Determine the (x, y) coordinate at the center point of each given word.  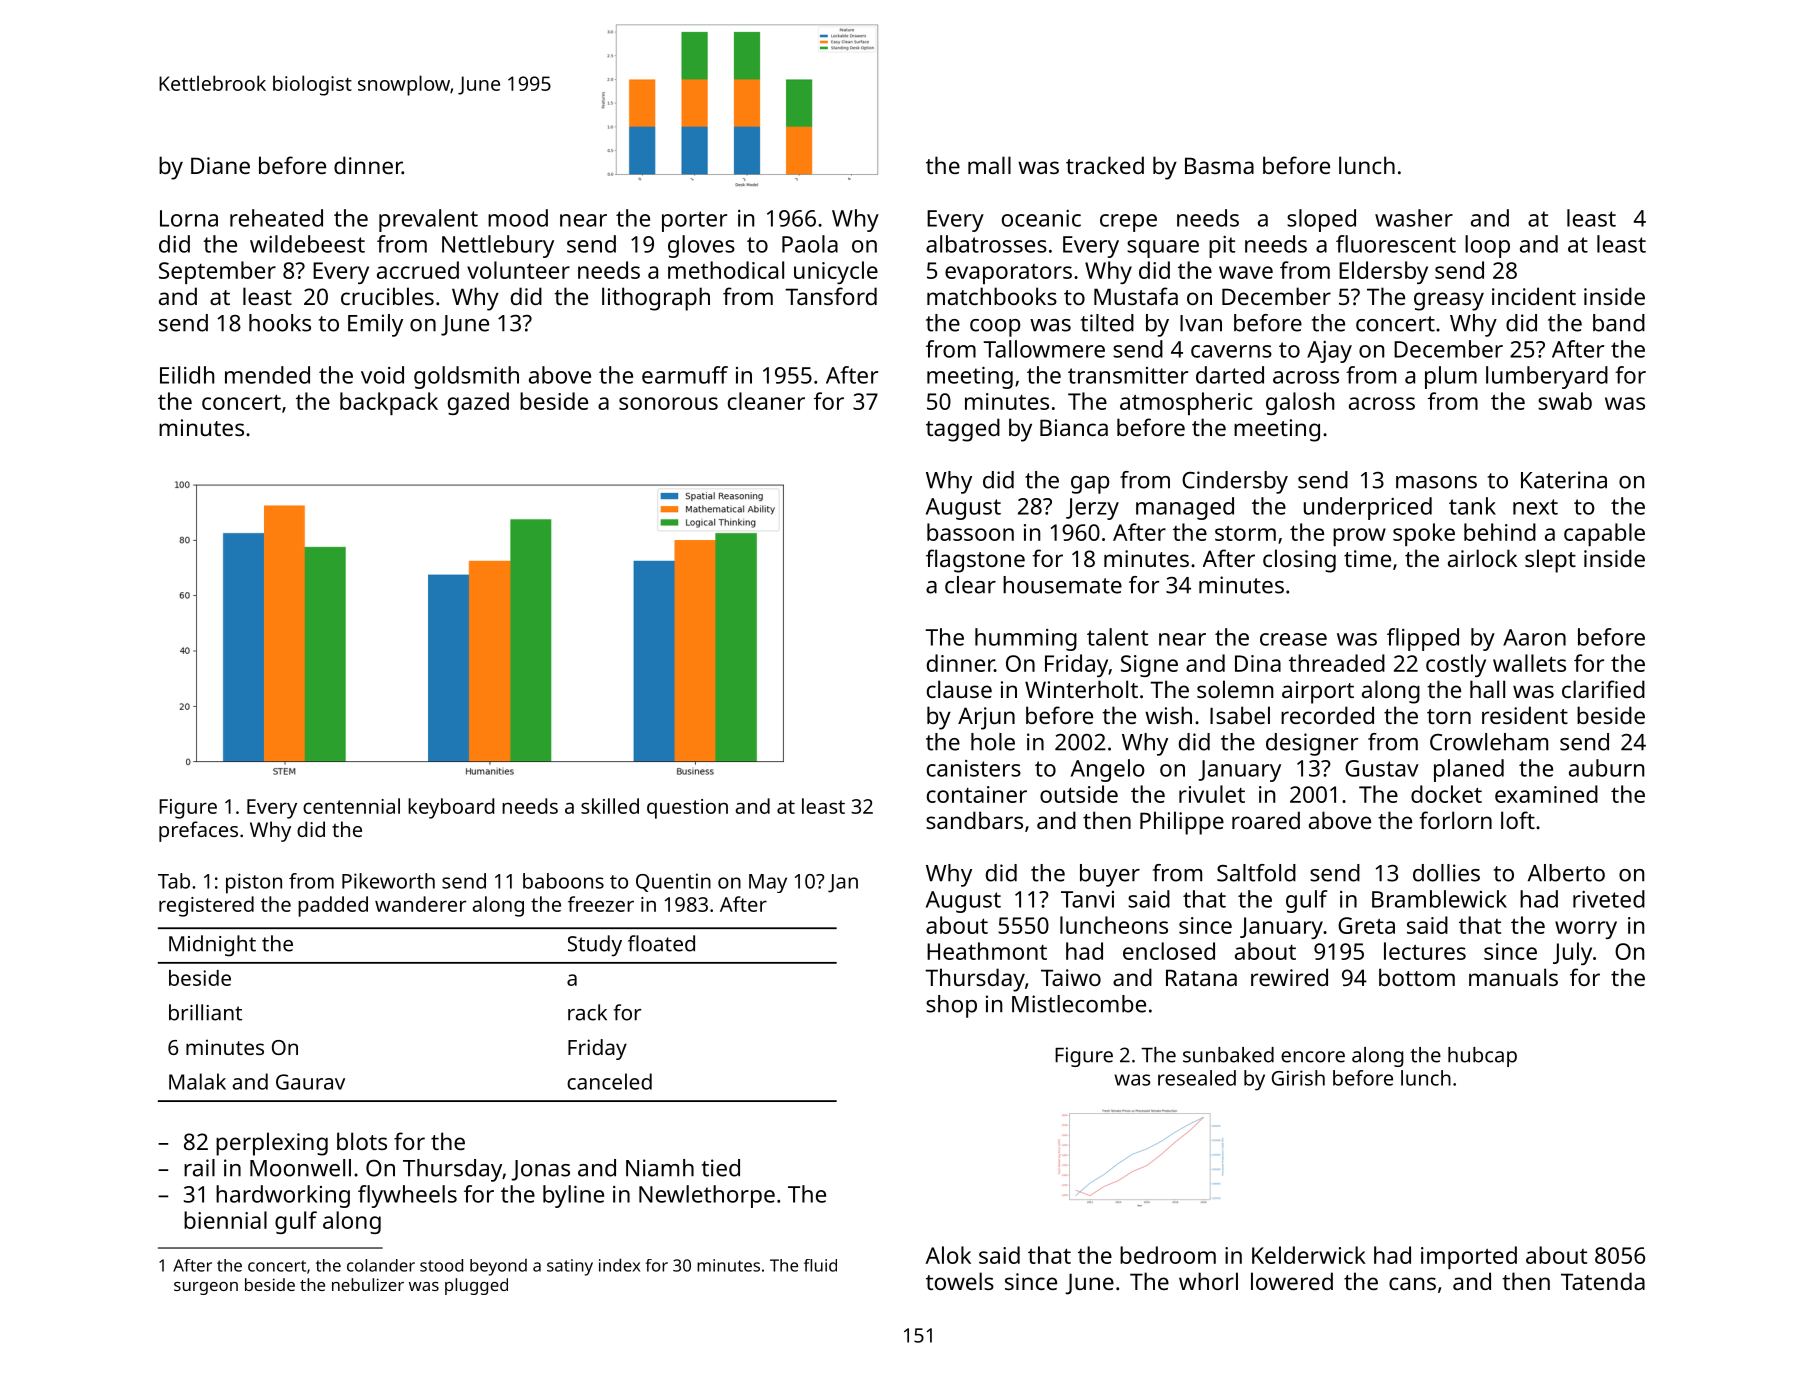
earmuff (685, 375)
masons (1436, 482)
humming (1026, 639)
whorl (1208, 1281)
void (382, 375)
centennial (351, 806)
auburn (1606, 768)
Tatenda (1603, 1281)
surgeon (206, 1288)
